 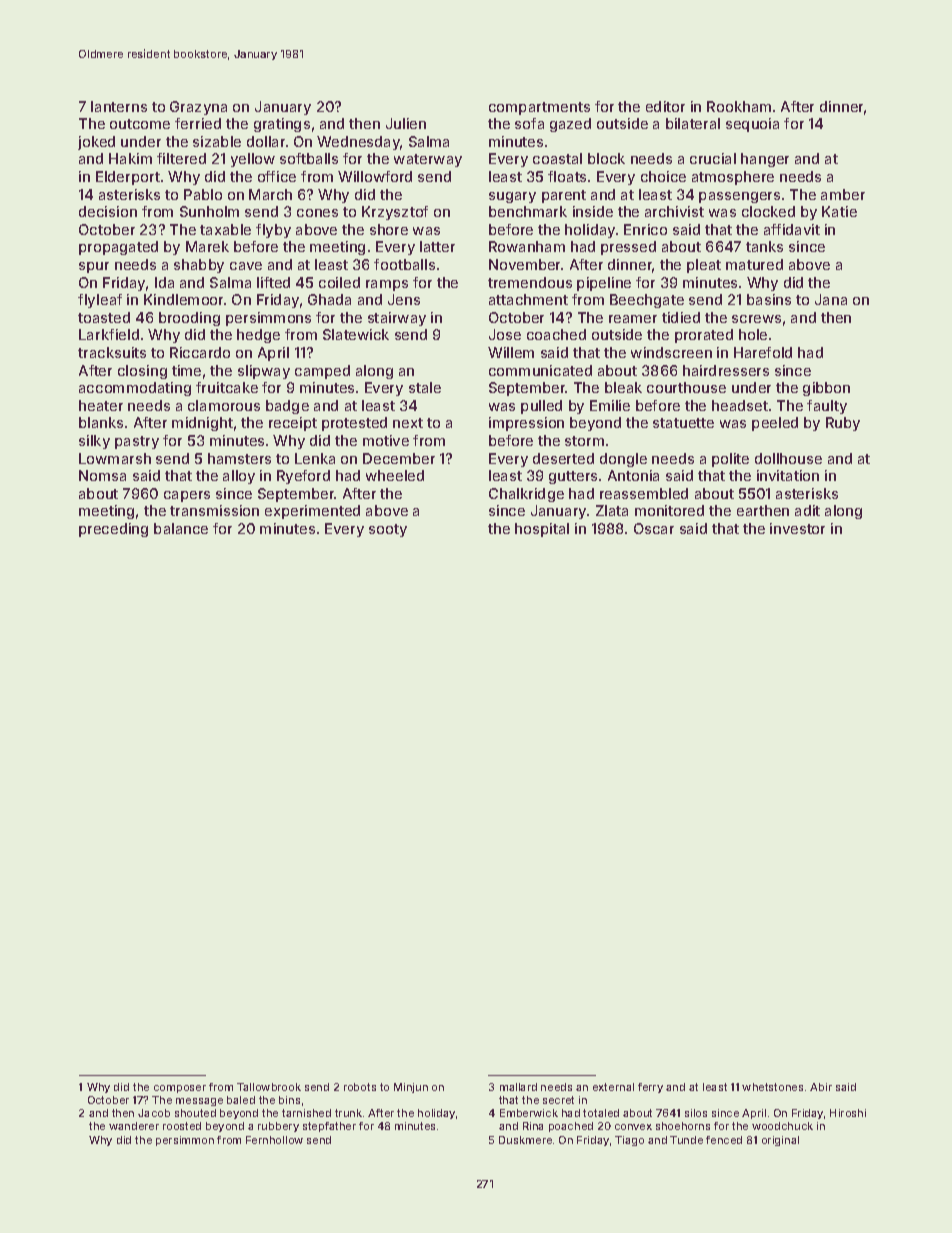 What do you see at coordinates (797, 528) in the screenshot?
I see `investor` at bounding box center [797, 528].
